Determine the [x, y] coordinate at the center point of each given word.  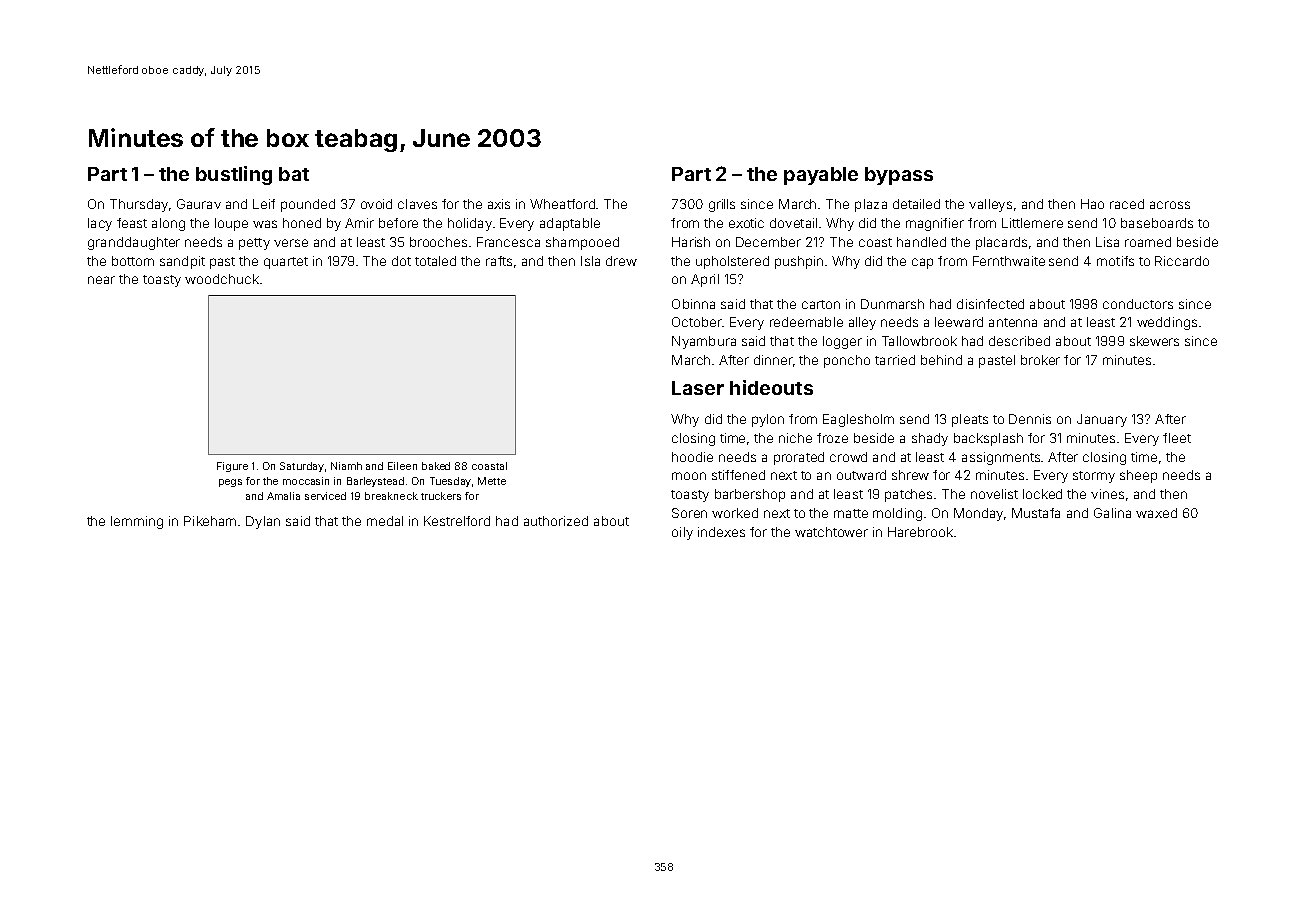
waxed [1156, 513]
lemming [137, 522]
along [168, 224]
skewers [1154, 341]
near [101, 280]
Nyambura [704, 342]
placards [1001, 243]
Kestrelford [457, 521]
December [768, 242]
